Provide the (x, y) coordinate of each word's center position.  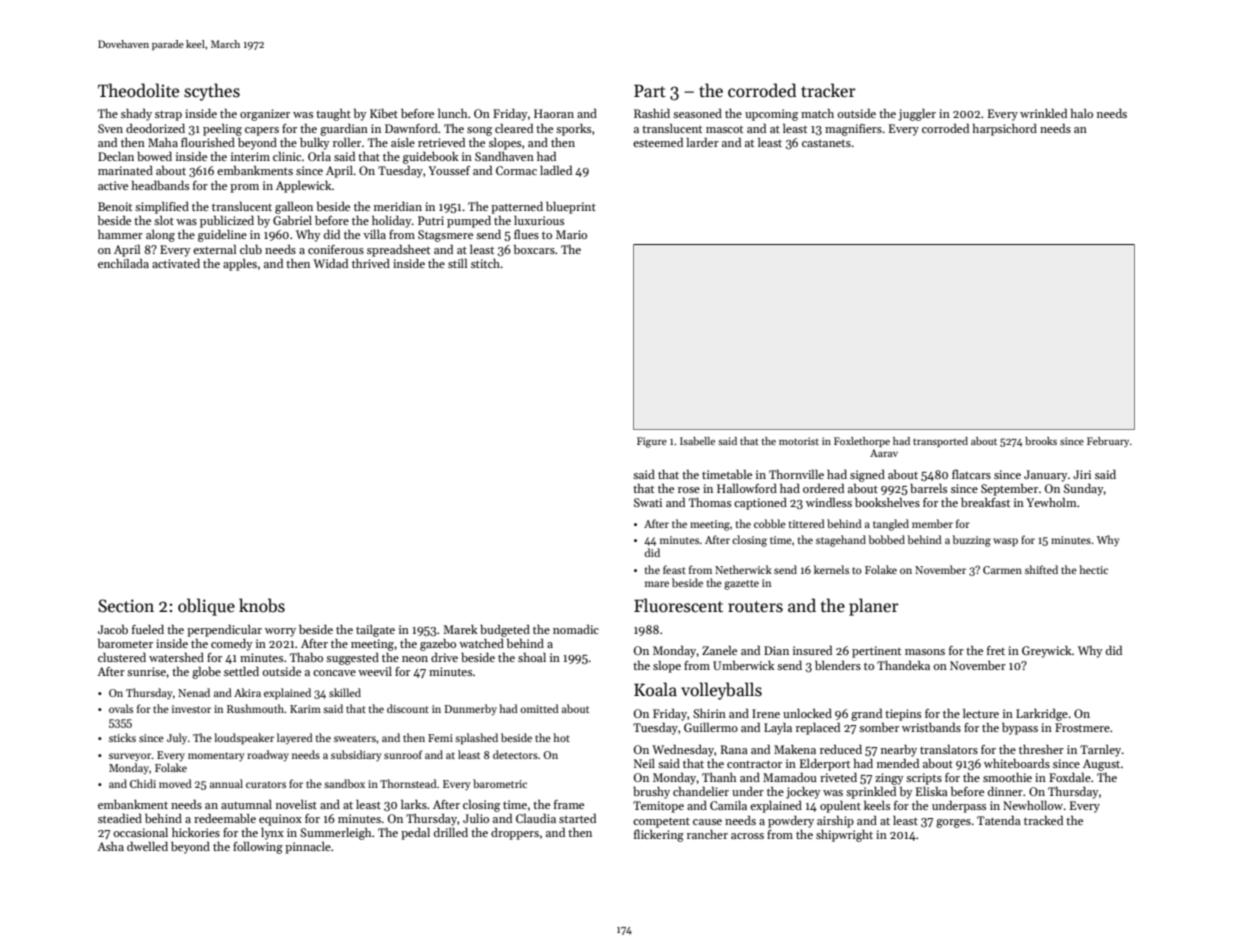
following (258, 847)
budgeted (505, 630)
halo (1082, 113)
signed (867, 475)
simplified (162, 207)
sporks (573, 130)
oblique (206, 607)
